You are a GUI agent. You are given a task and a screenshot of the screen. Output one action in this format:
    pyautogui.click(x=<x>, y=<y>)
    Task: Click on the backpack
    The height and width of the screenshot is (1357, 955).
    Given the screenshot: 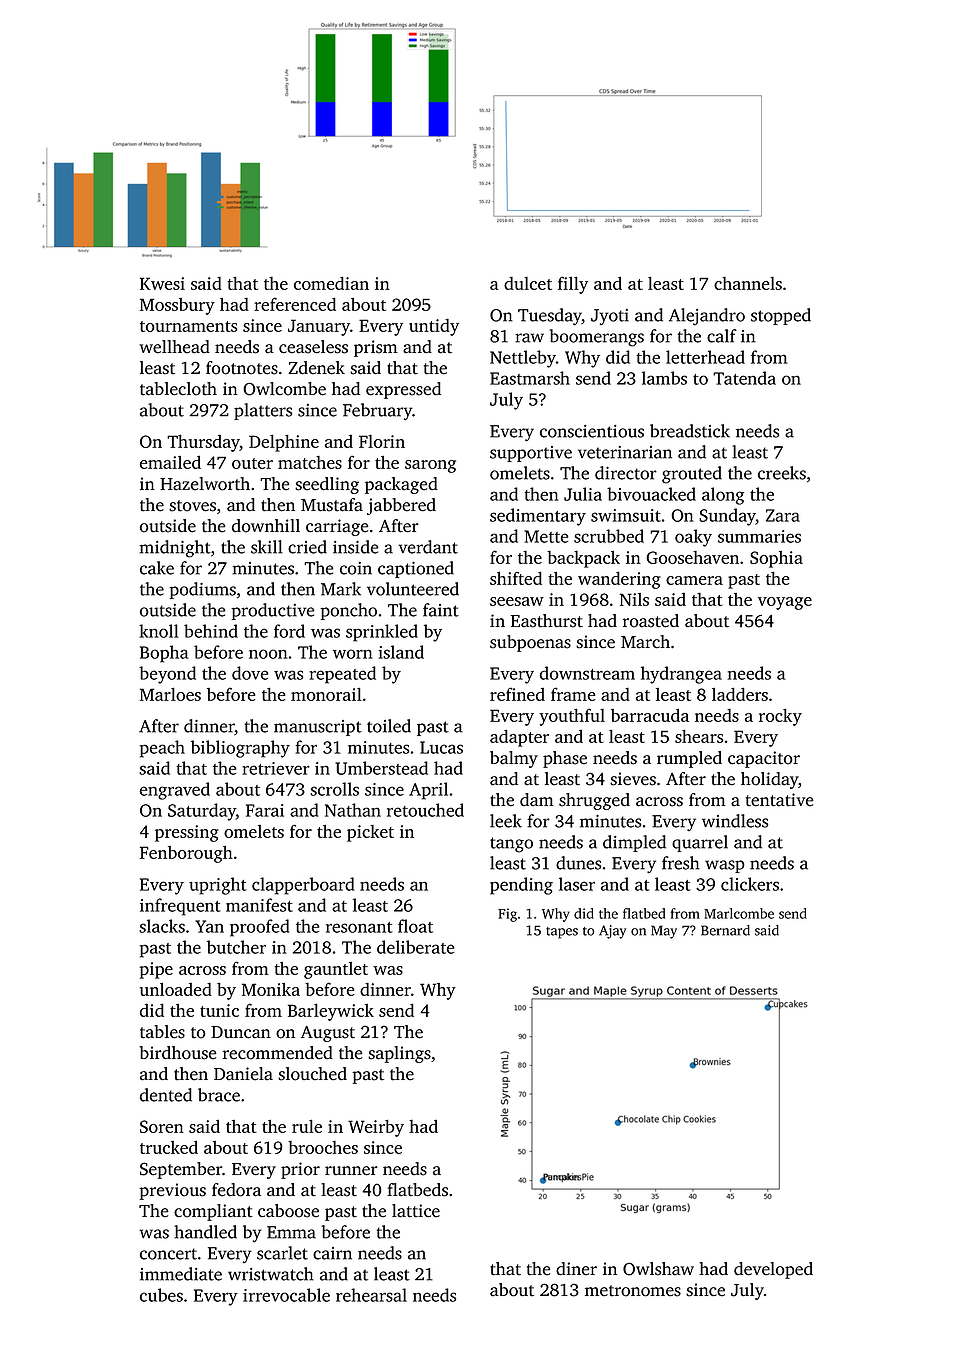 What is the action you would take?
    pyautogui.click(x=583, y=559)
